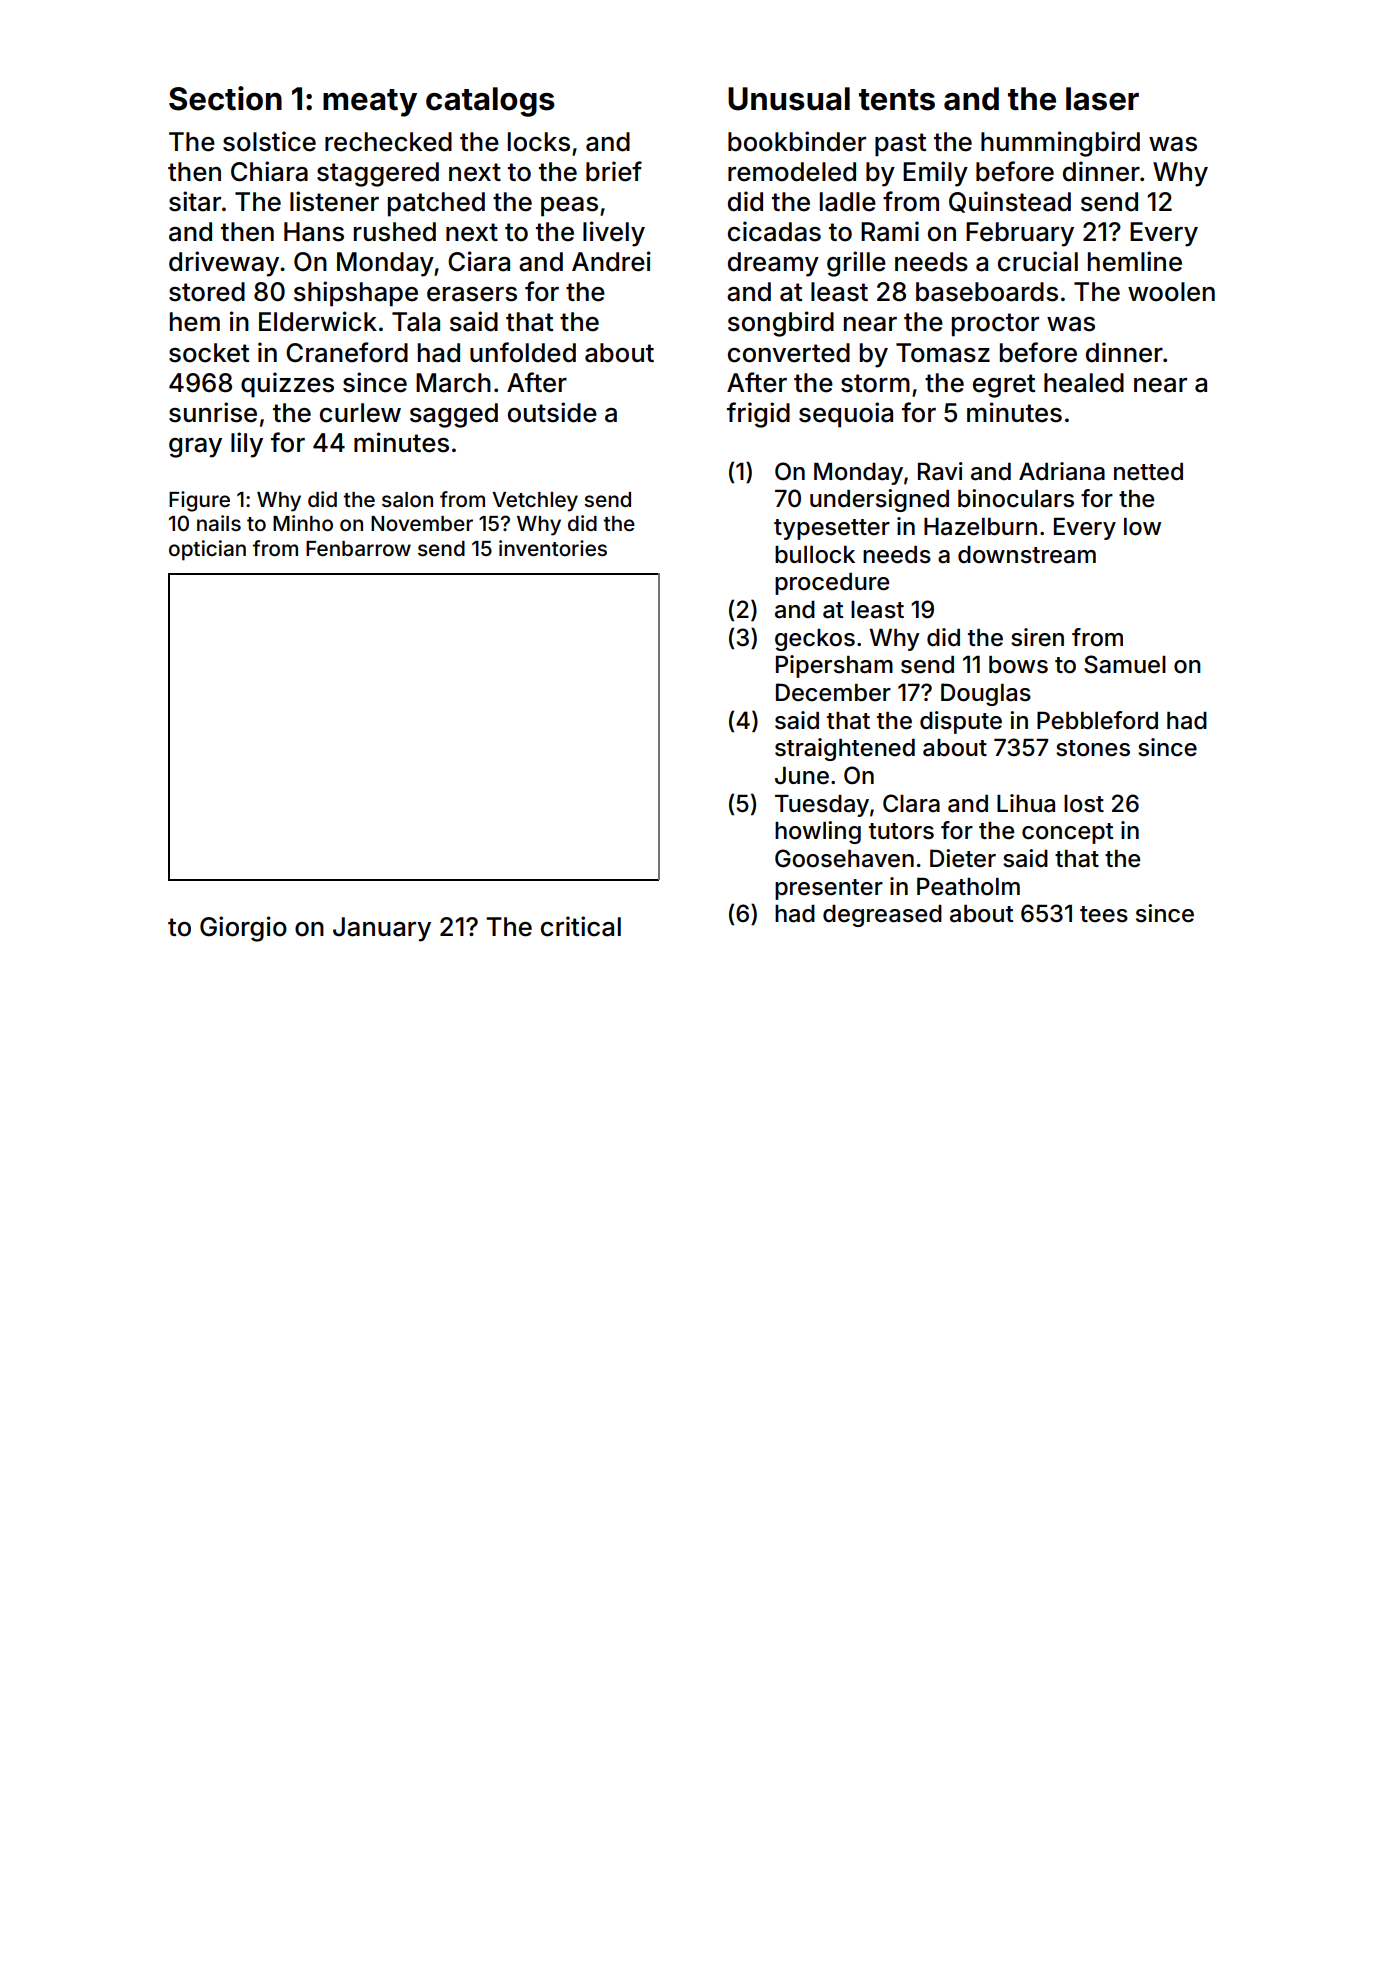 This screenshot has width=1386, height=1969. What do you see at coordinates (1018, 665) in the screenshot?
I see `bows` at bounding box center [1018, 665].
